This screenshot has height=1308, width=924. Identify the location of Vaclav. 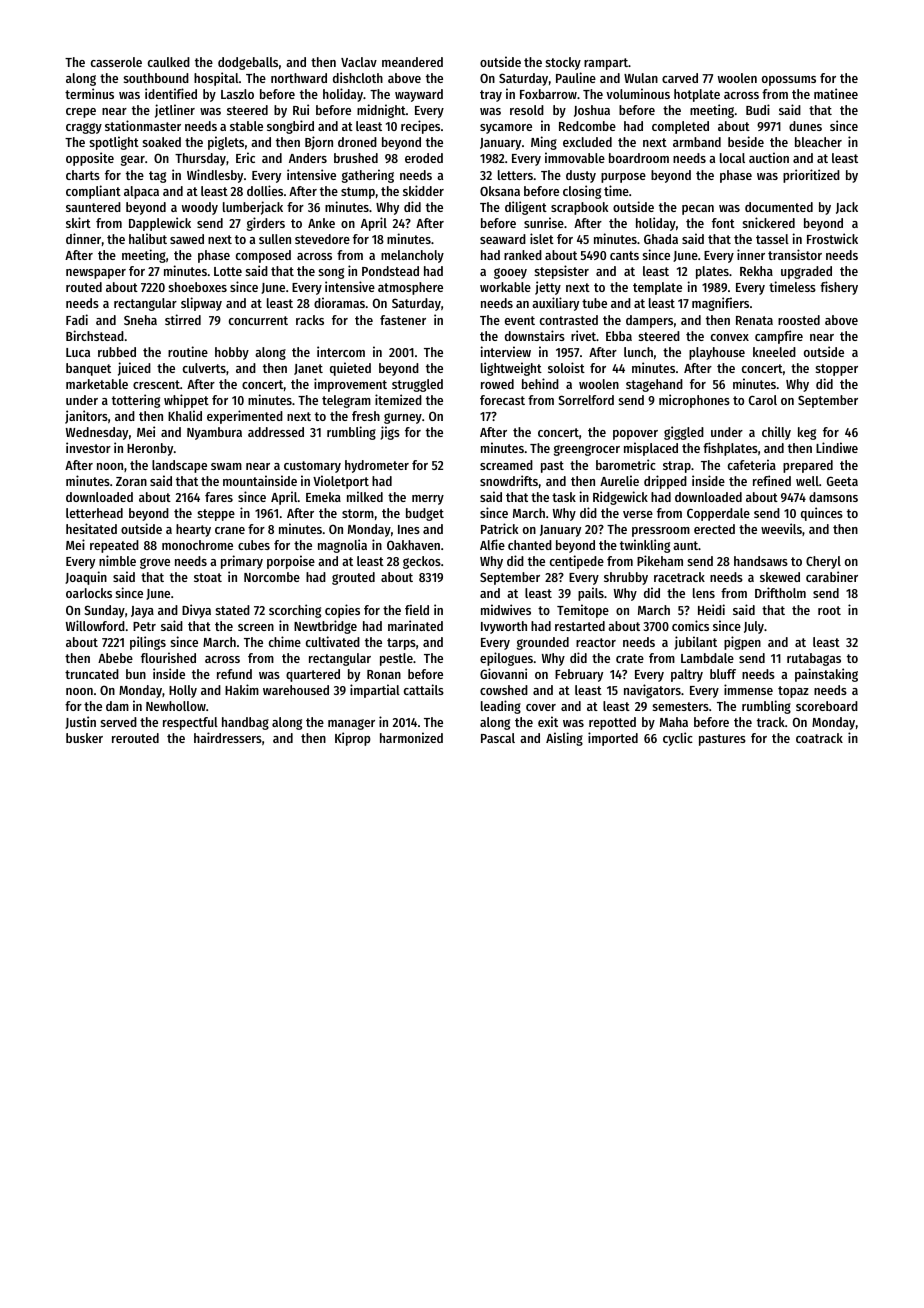
(359, 62).
